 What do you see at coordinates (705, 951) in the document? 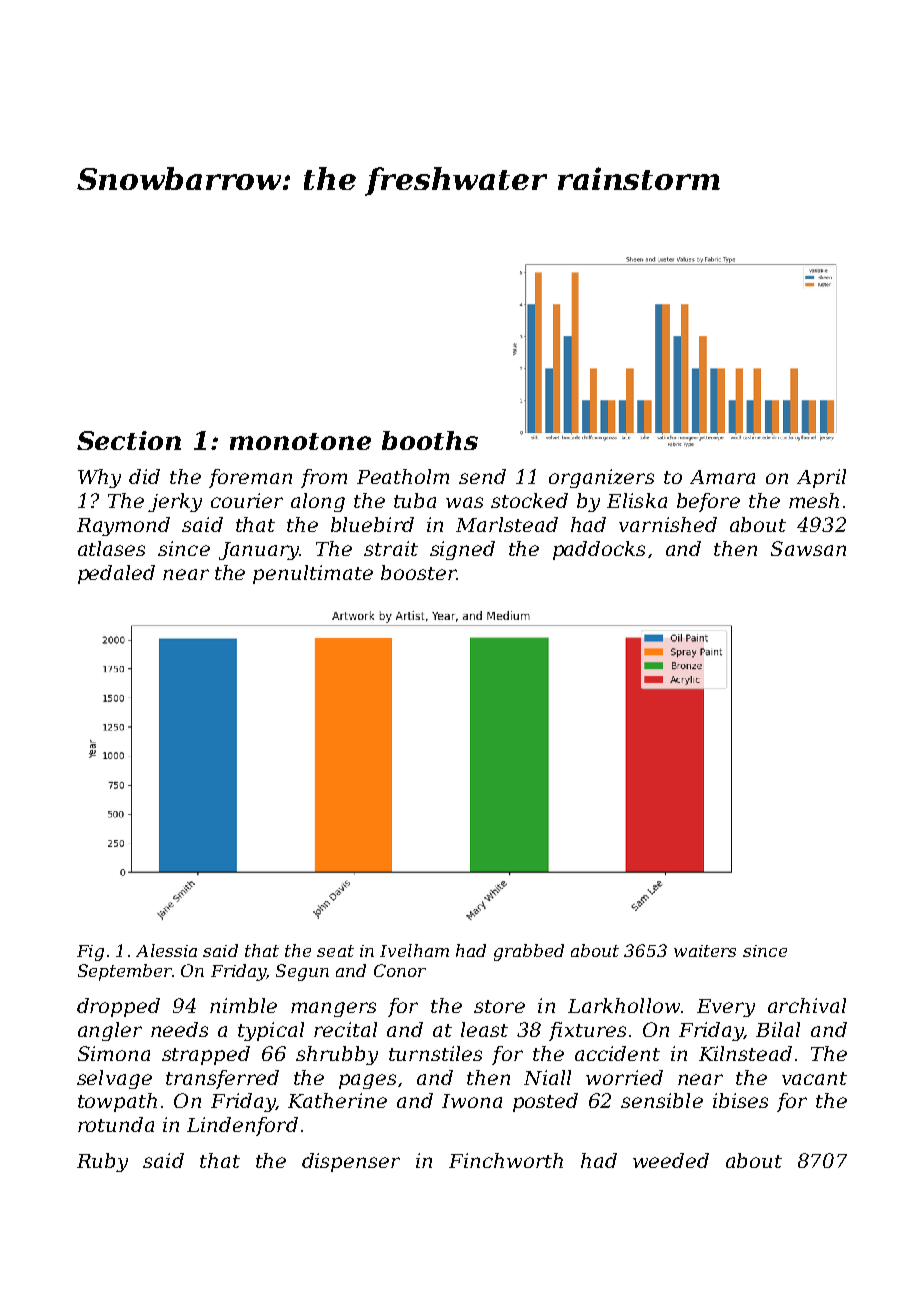
I see `waiters` at bounding box center [705, 951].
